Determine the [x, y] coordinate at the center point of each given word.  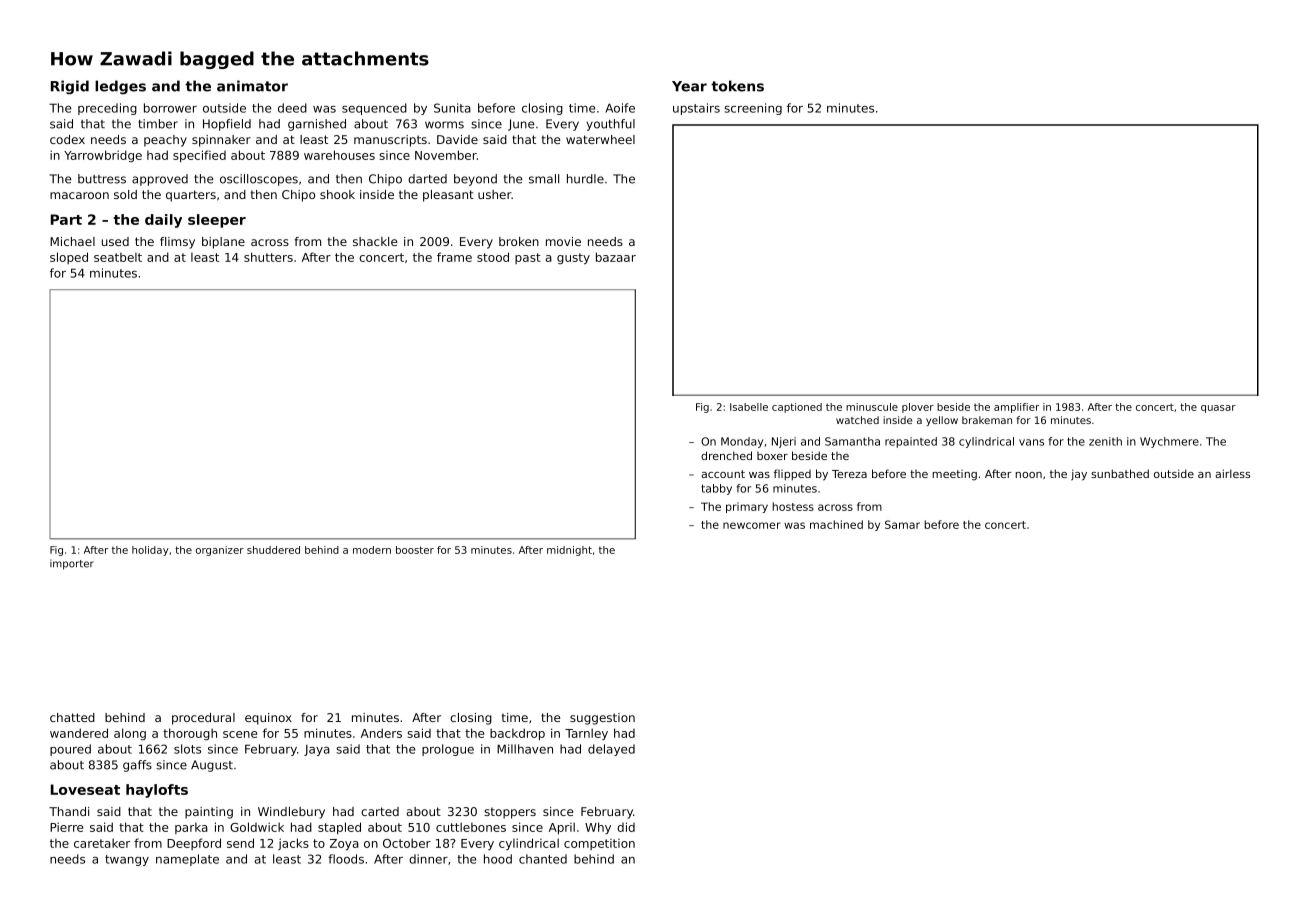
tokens [737, 86]
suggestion [602, 719]
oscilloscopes [259, 180]
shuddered [273, 550]
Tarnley [586, 734]
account [723, 474]
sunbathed [1120, 473]
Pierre [66, 827]
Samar [902, 524]
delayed [611, 750]
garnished [317, 125]
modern [372, 550]
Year [689, 86]
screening [753, 109]
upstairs [696, 109]
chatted [72, 717]
